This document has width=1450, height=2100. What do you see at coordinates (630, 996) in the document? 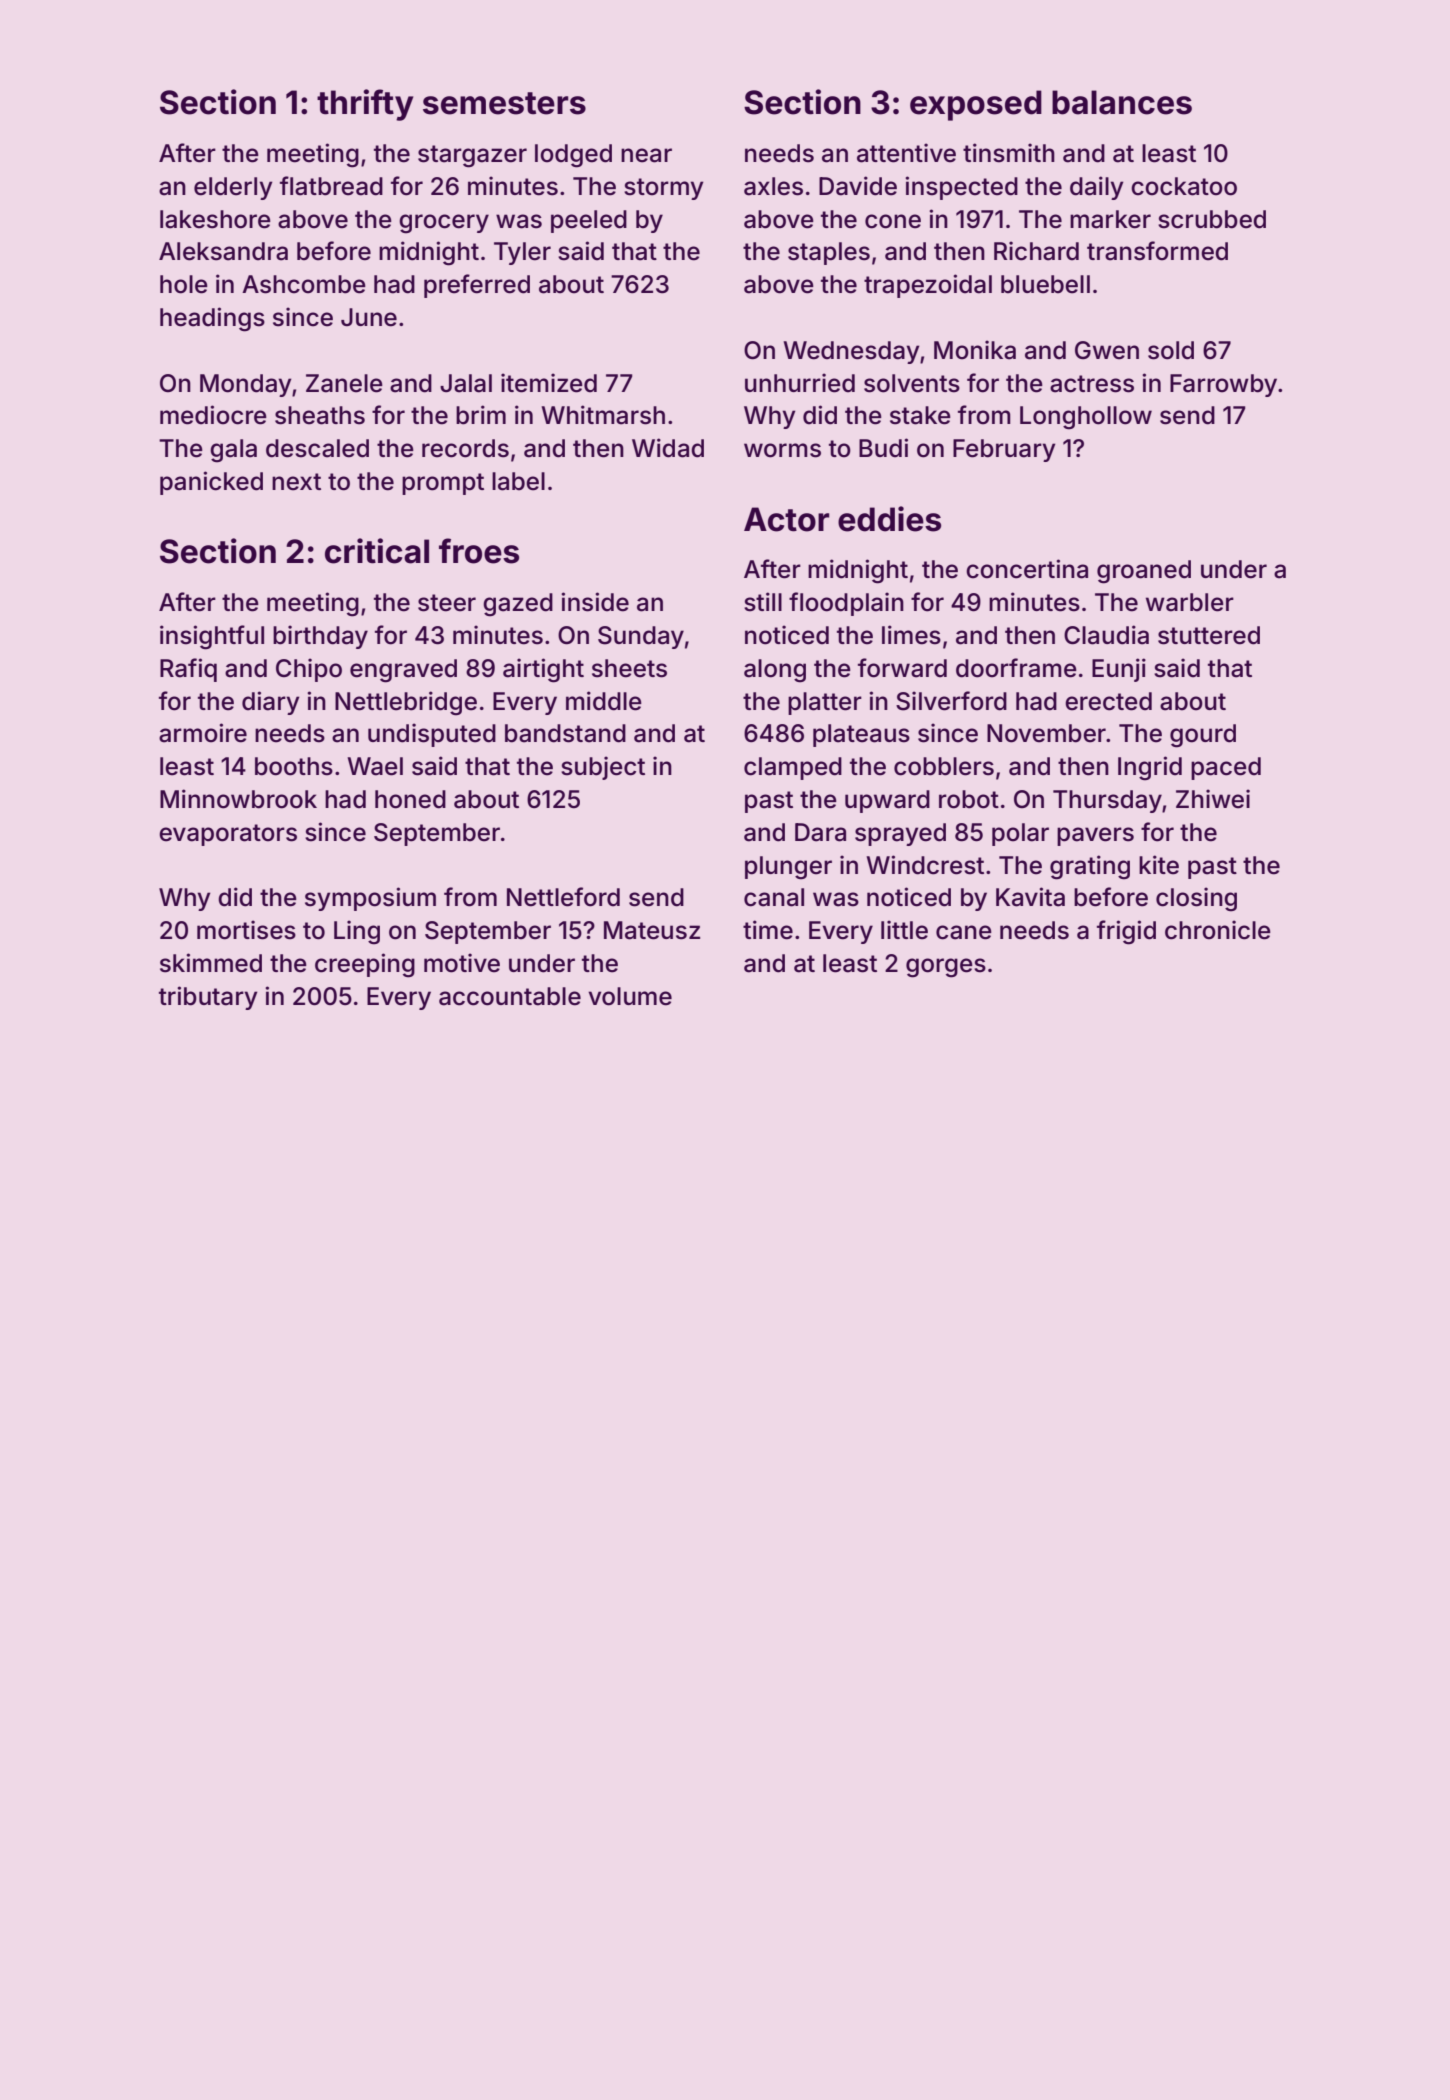
I see `volume` at bounding box center [630, 996].
